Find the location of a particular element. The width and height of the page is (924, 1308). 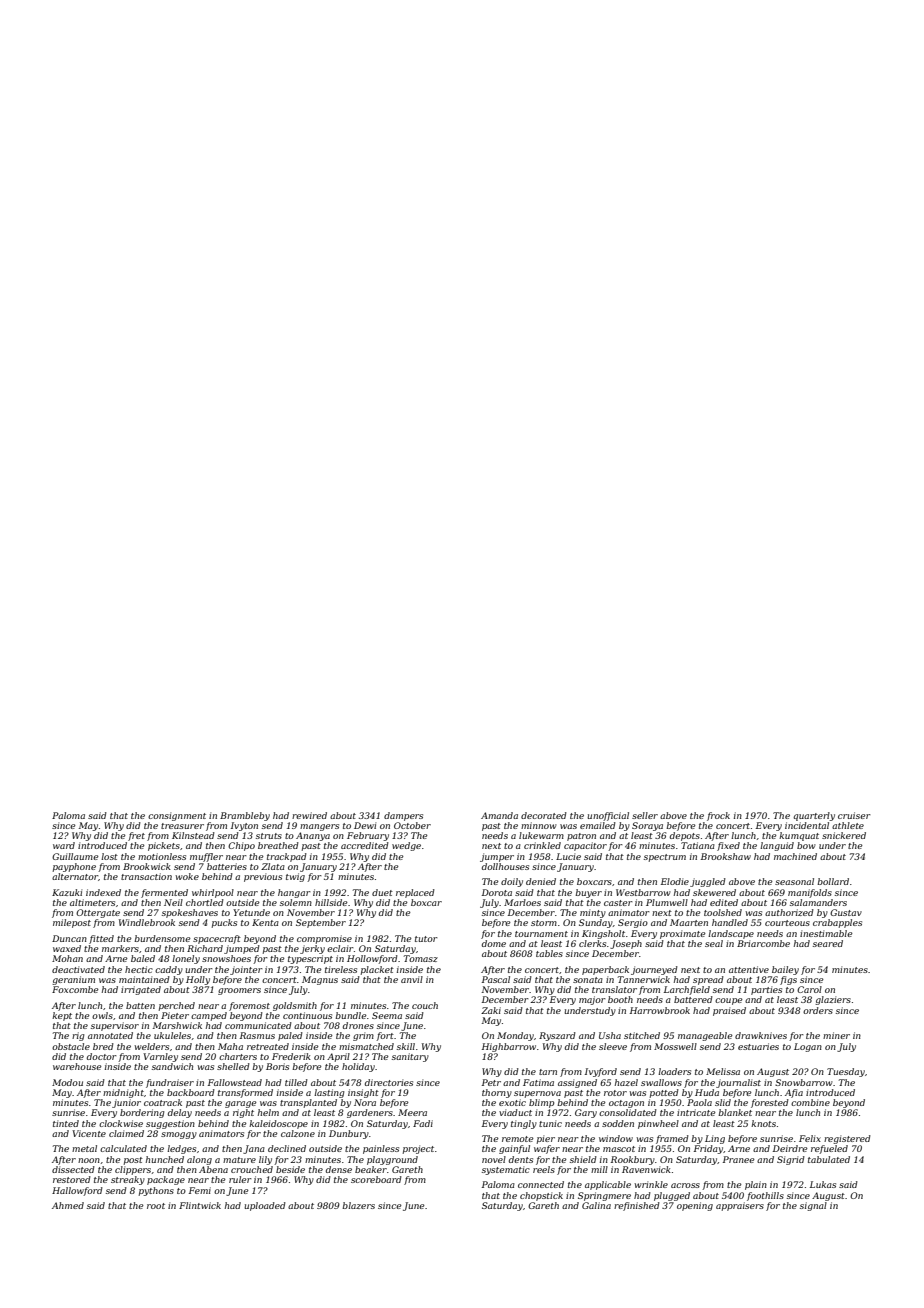

mature is located at coordinates (239, 1160).
